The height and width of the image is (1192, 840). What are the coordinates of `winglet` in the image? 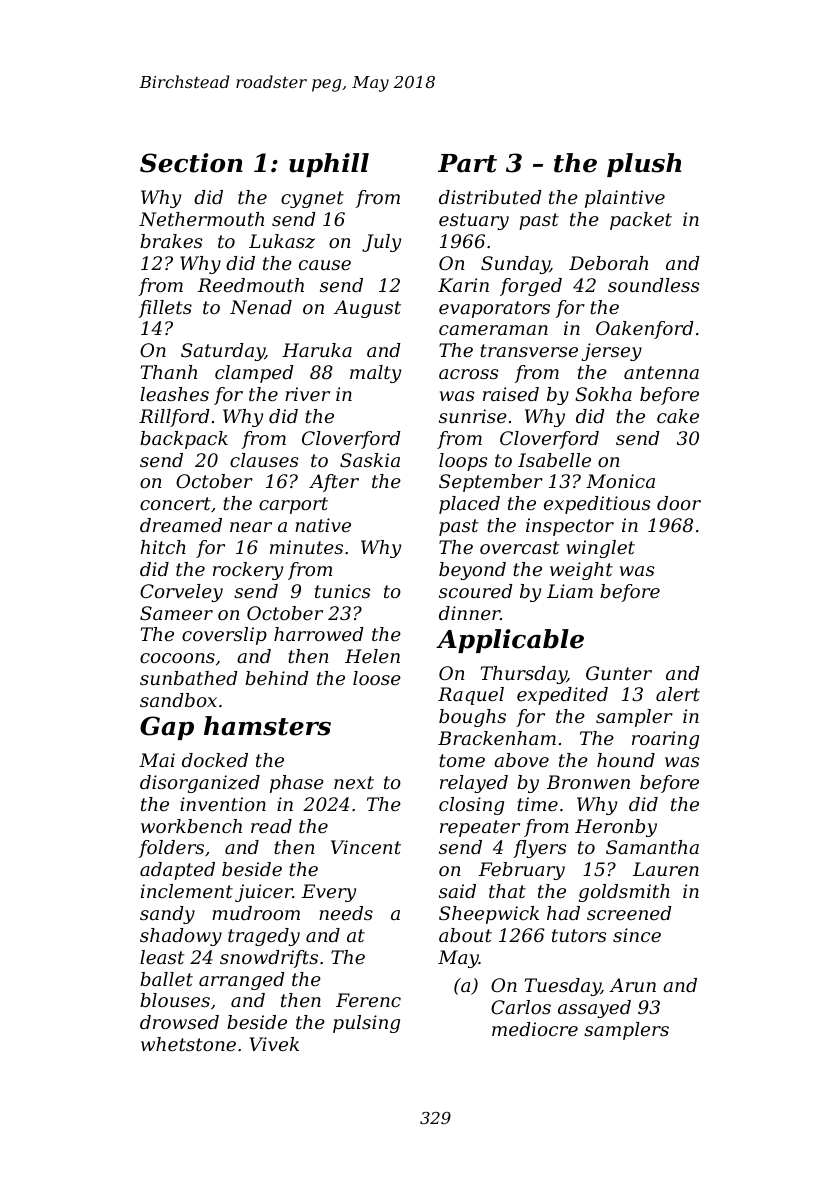 It's located at (600, 549).
